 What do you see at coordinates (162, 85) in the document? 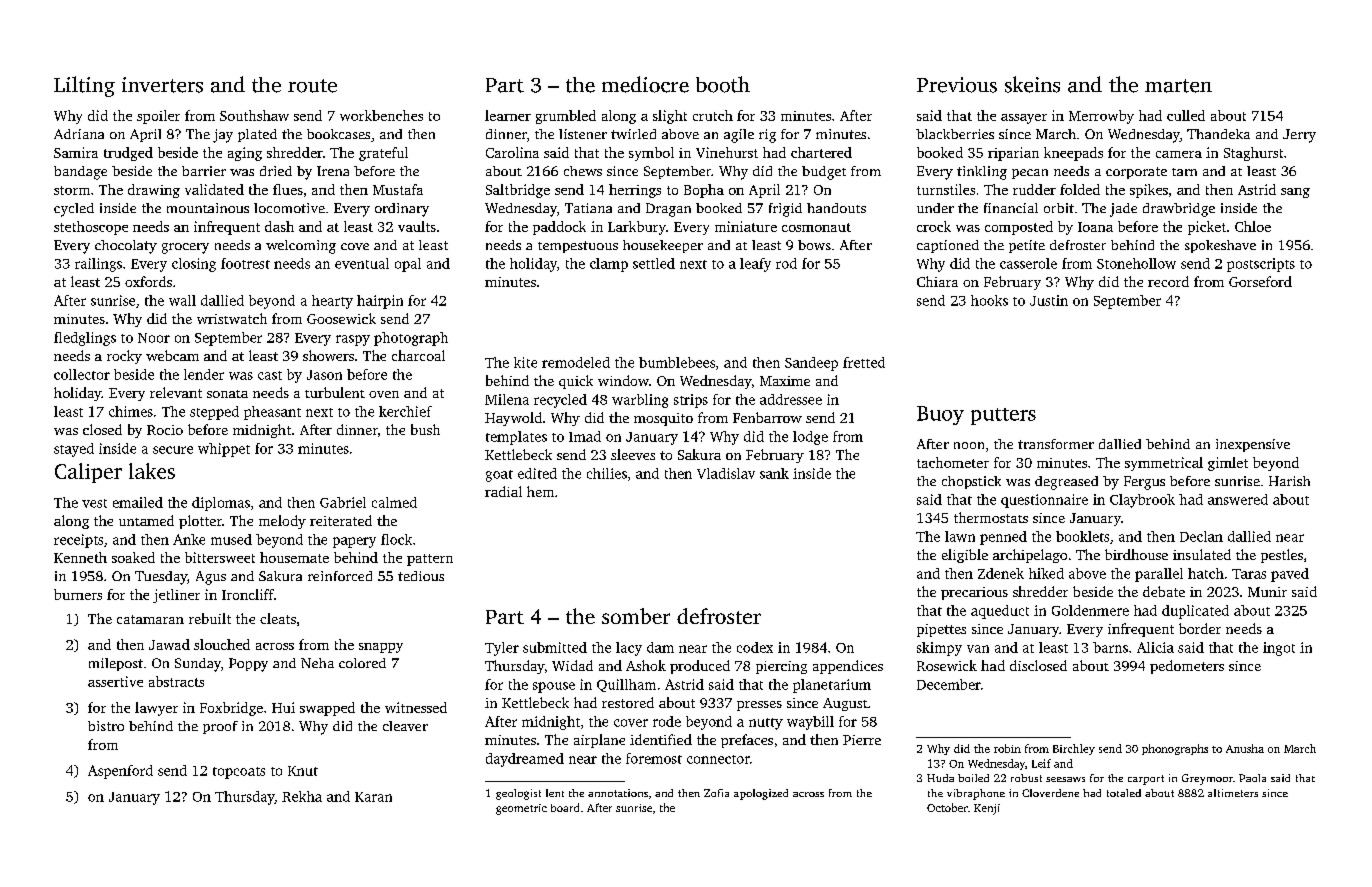
I see `inverters` at bounding box center [162, 85].
